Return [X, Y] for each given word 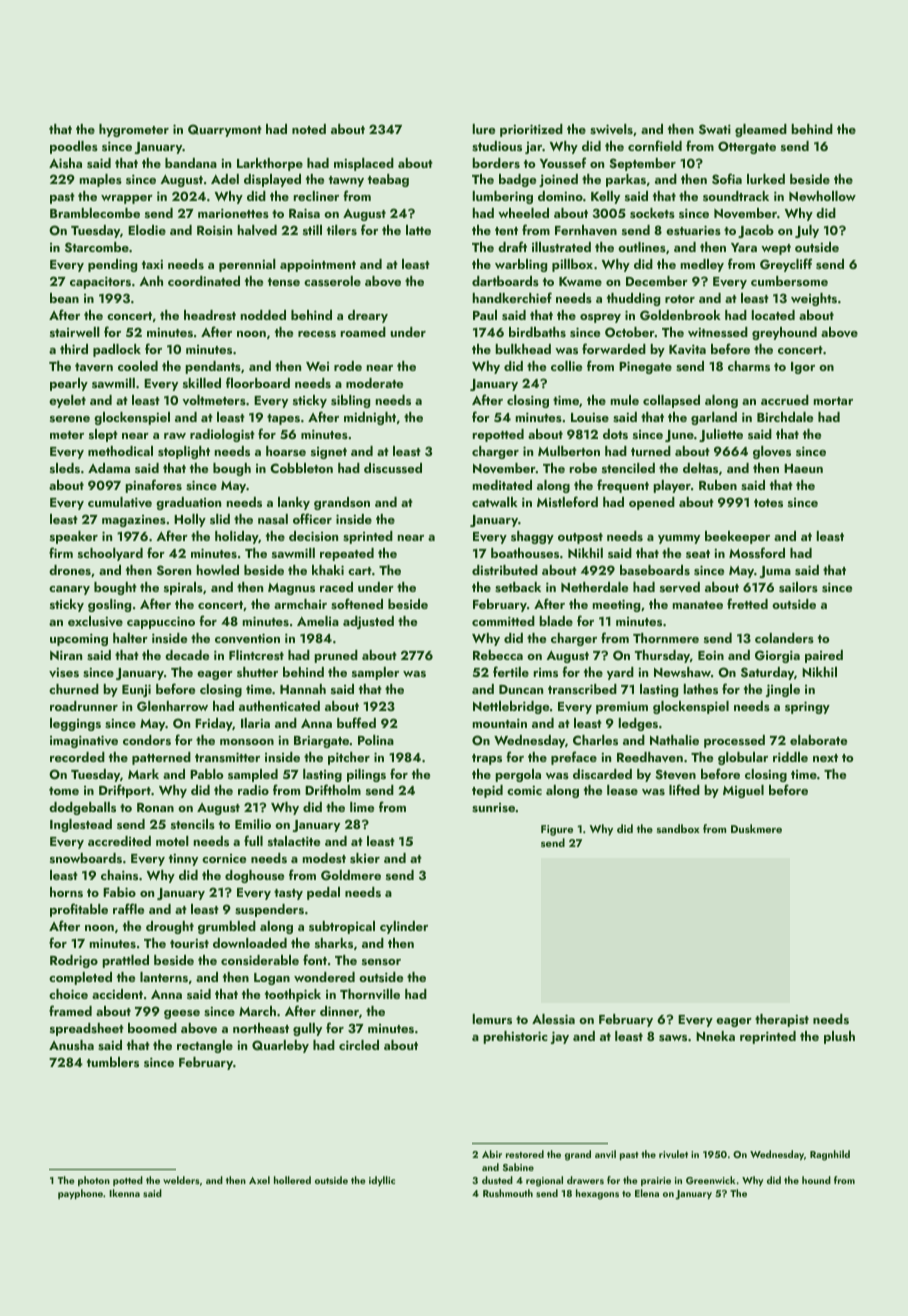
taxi [152, 264]
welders [181, 1180]
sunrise [493, 807]
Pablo [206, 774]
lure [484, 129]
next [825, 758]
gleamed [761, 130]
